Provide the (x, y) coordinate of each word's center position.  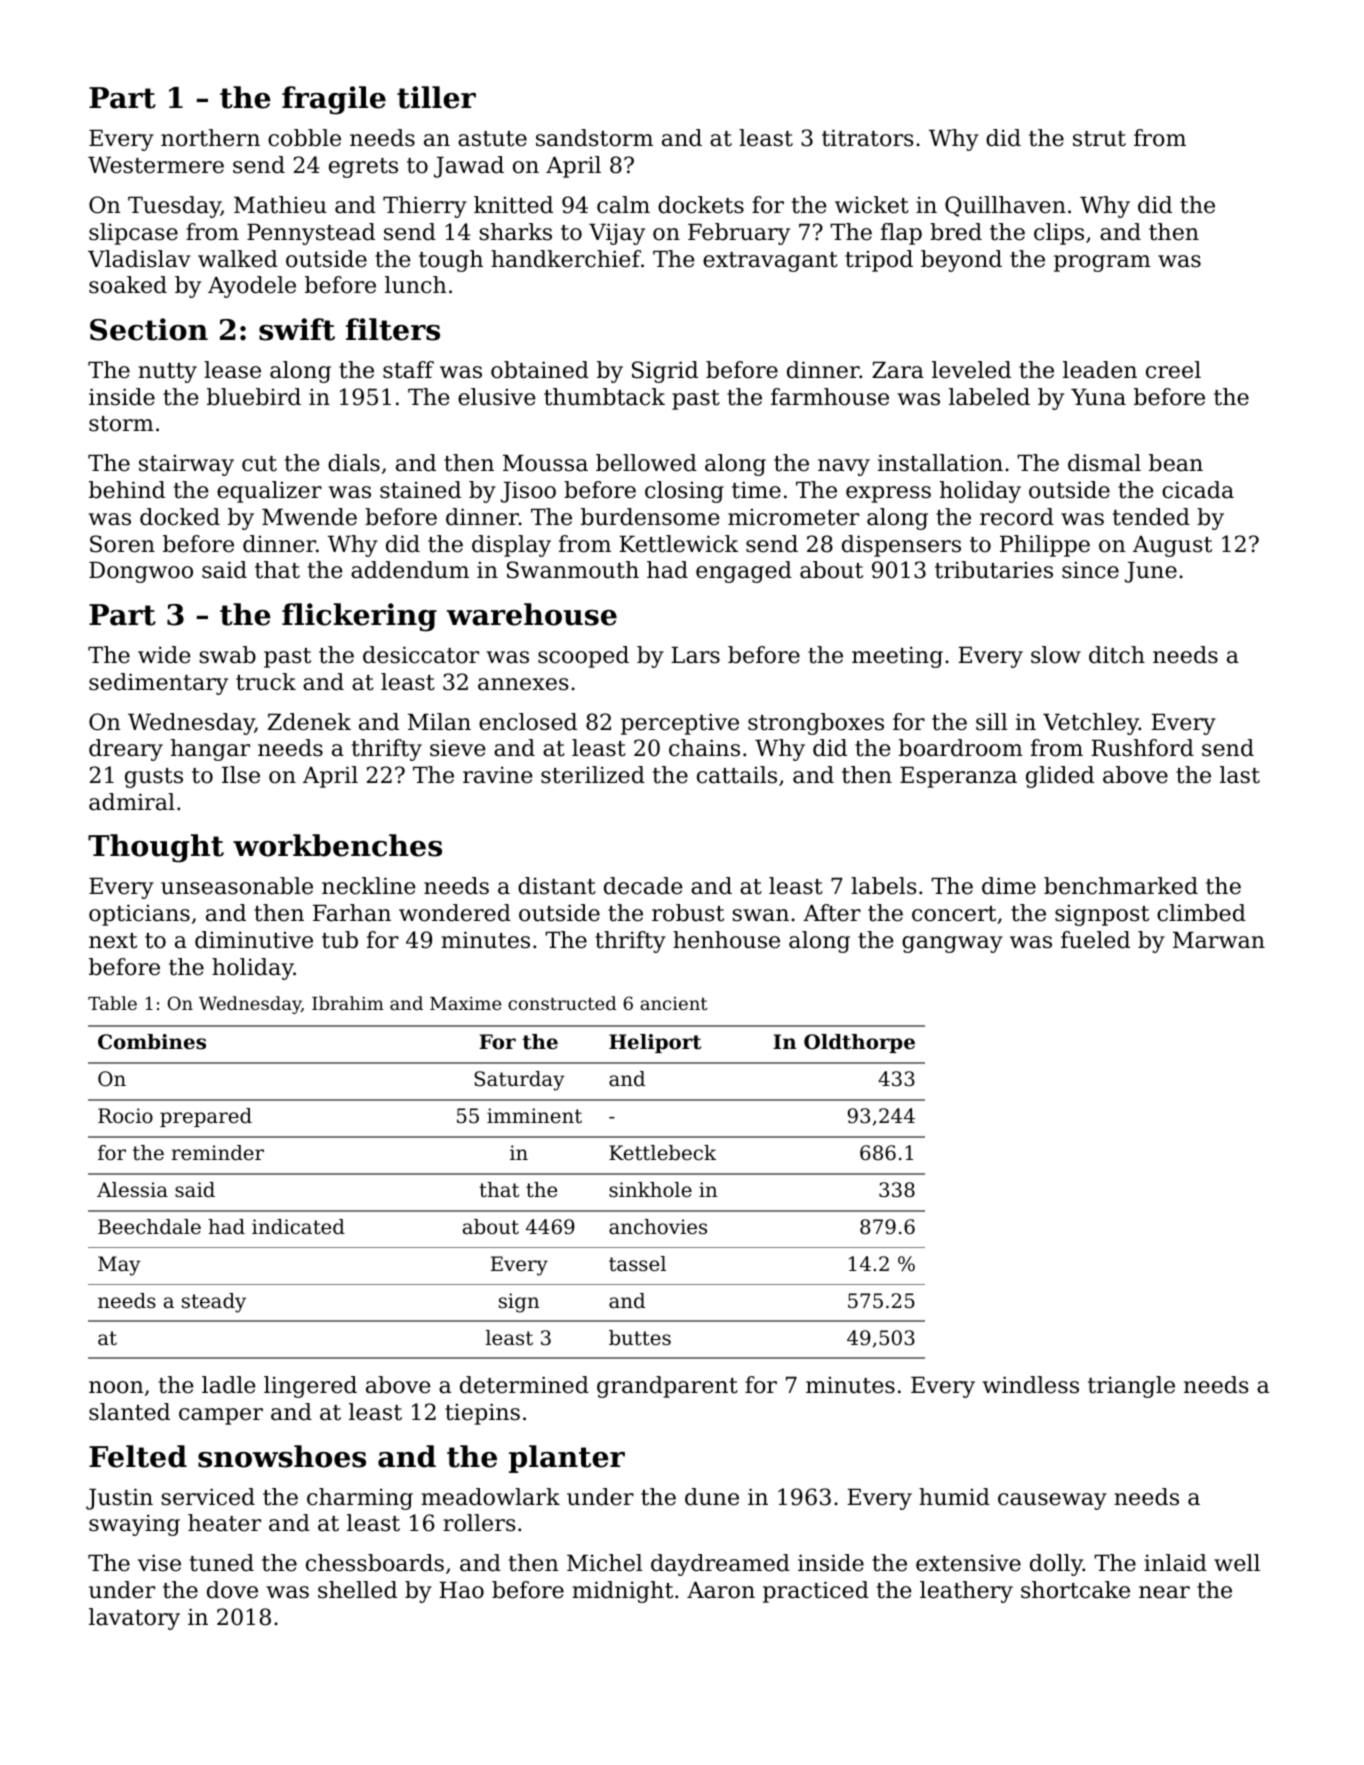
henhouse (726, 940)
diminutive (254, 940)
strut (1099, 139)
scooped (583, 657)
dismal (1104, 463)
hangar (210, 750)
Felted (138, 1456)
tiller (436, 97)
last (1240, 775)
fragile (334, 100)
